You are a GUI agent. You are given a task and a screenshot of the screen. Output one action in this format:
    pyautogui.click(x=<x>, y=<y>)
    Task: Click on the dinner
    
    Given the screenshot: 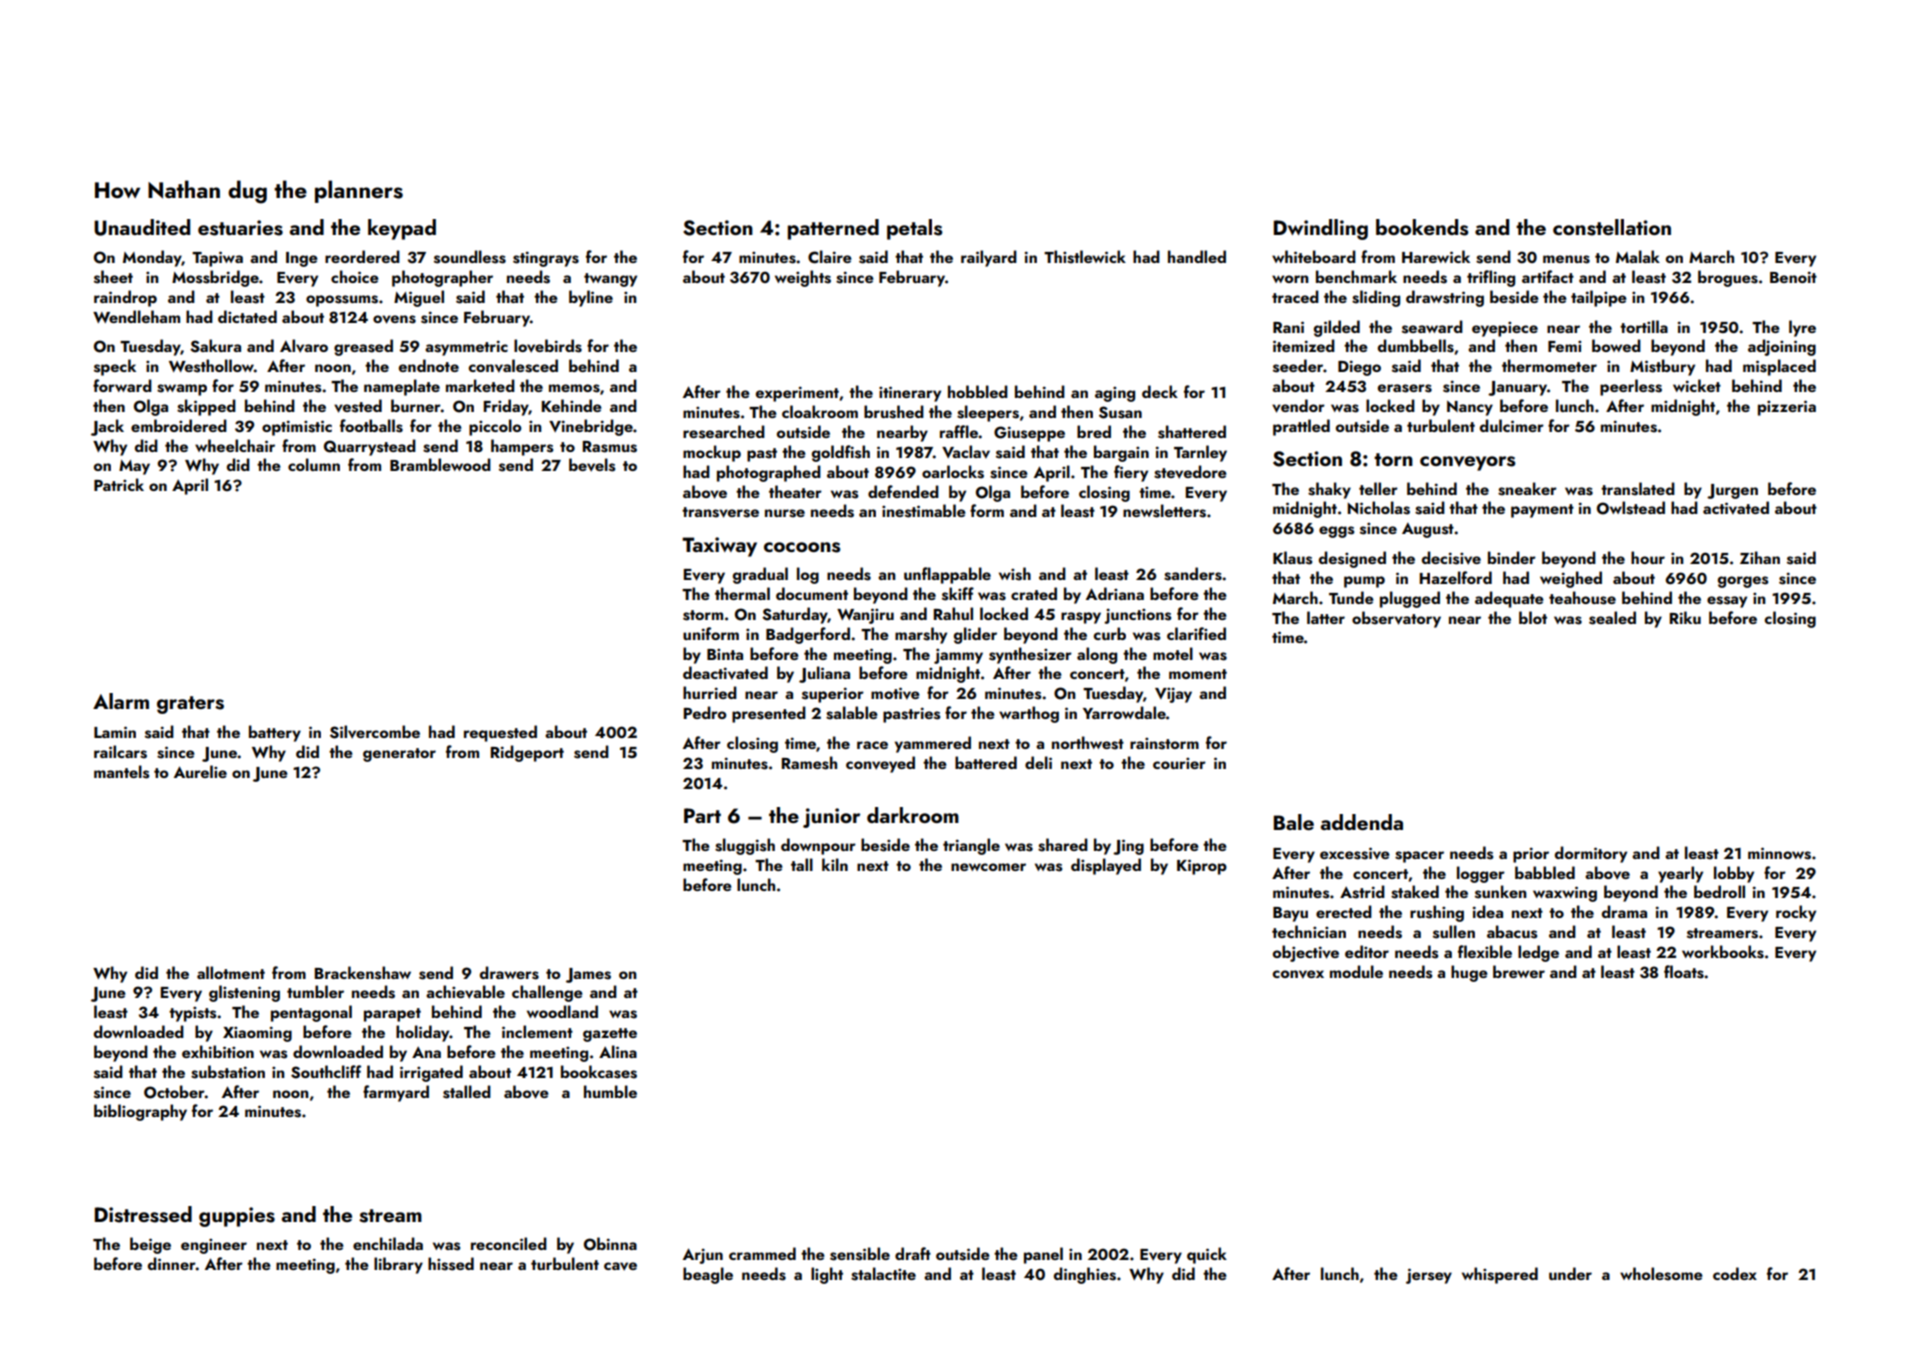 What is the action you would take?
    pyautogui.click(x=172, y=1263)
